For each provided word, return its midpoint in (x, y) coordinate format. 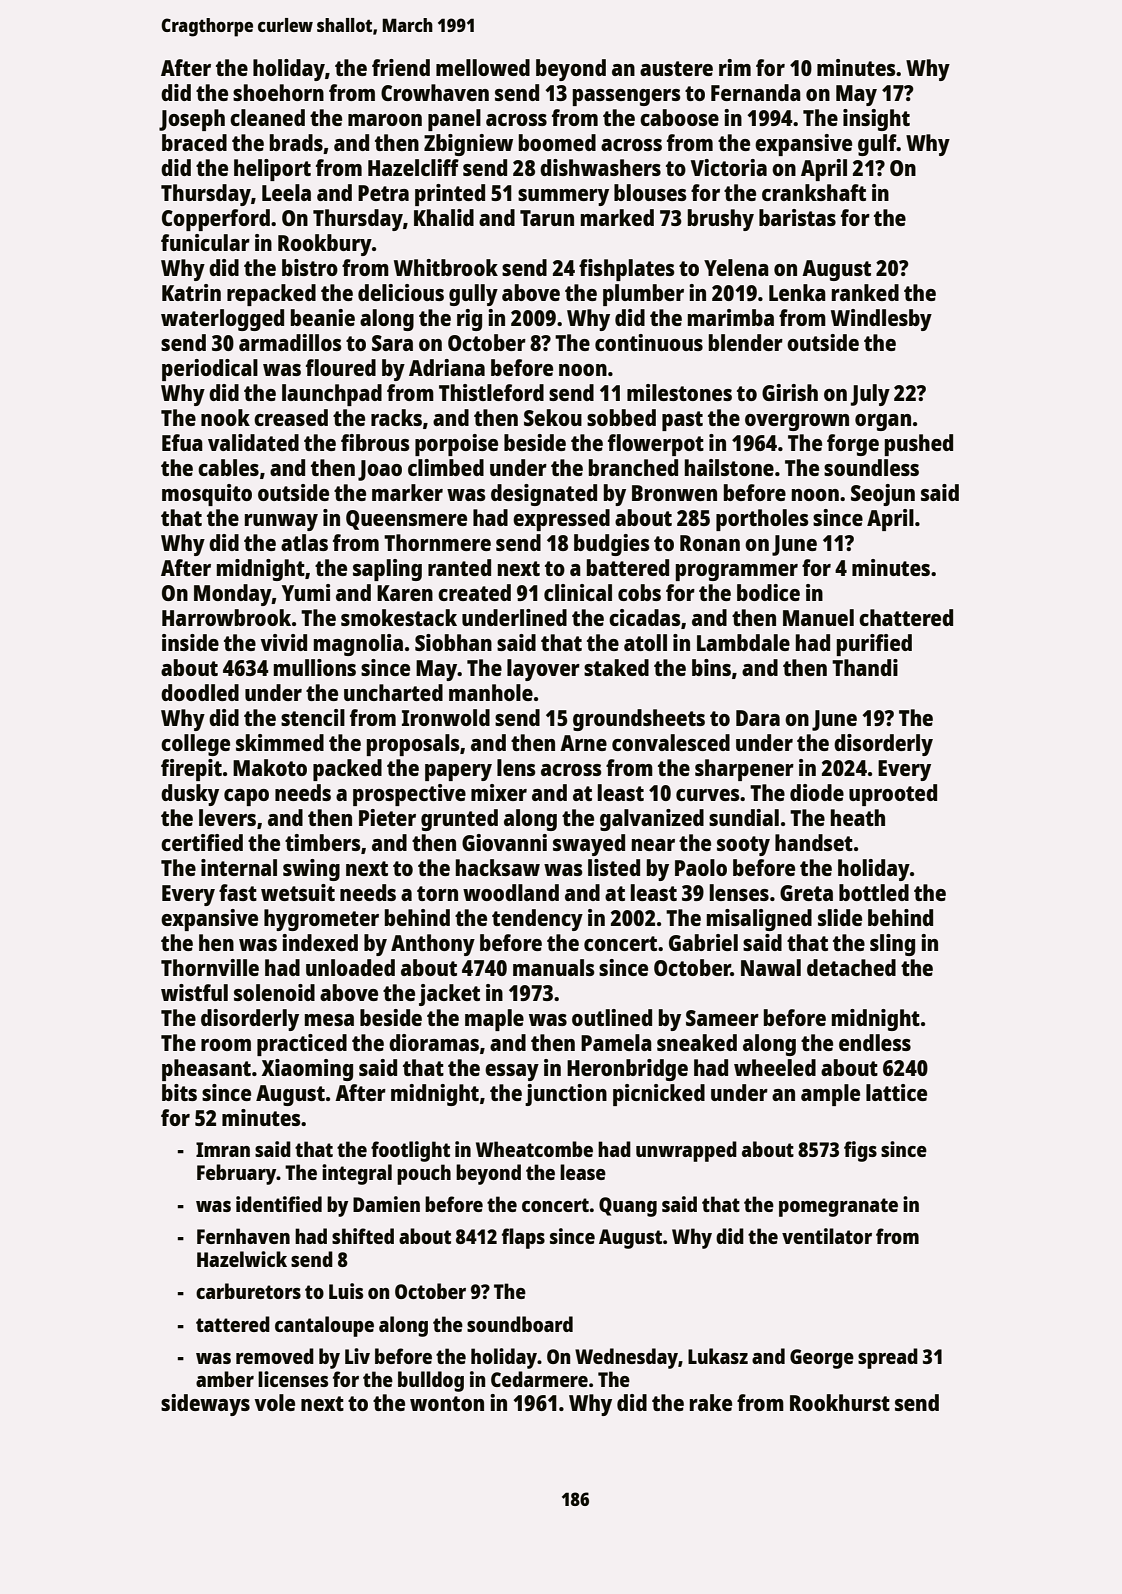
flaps (523, 1238)
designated (544, 495)
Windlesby (881, 320)
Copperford (216, 220)
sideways (205, 1405)
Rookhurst (840, 1402)
